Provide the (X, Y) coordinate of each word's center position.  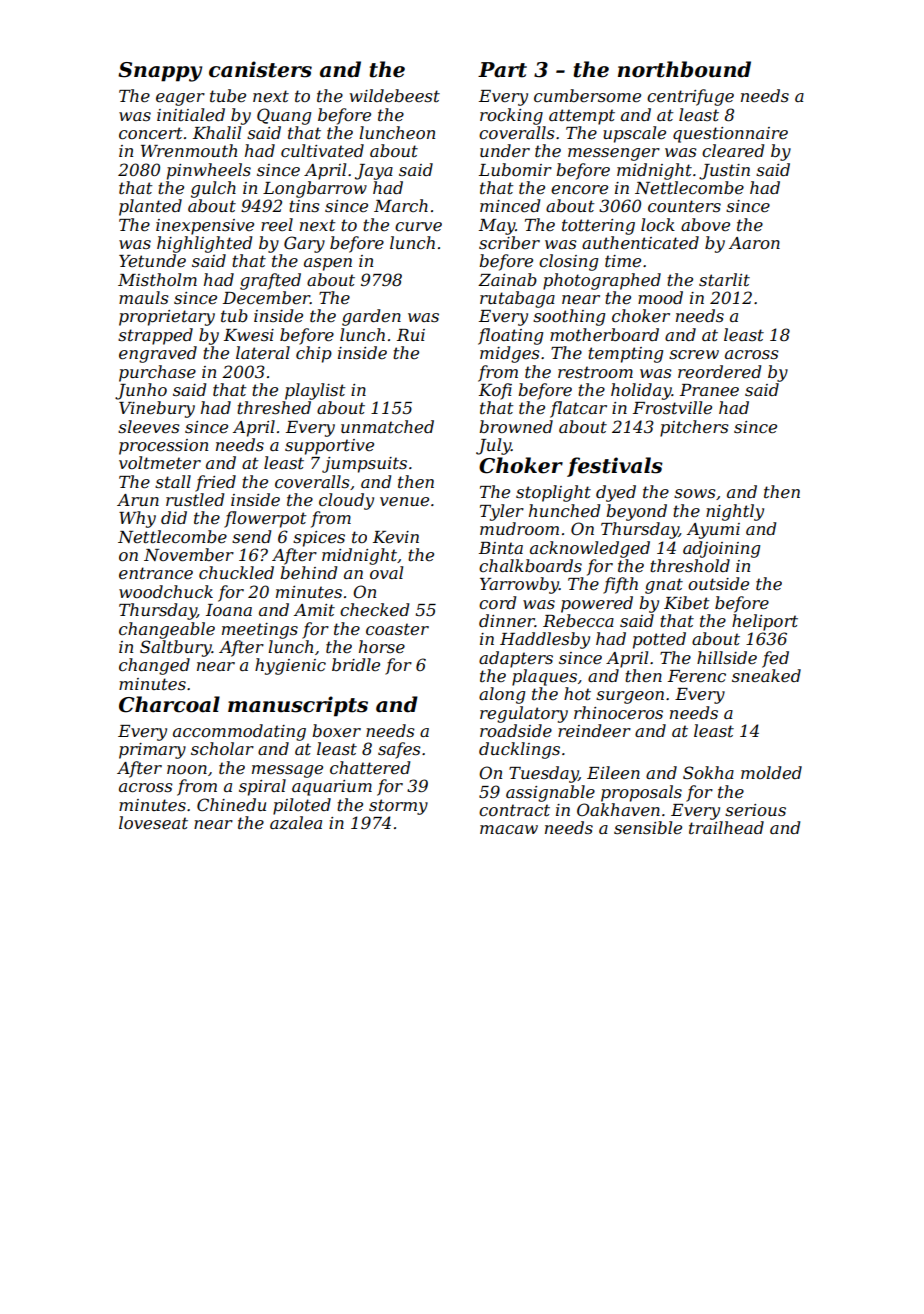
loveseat (153, 822)
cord (497, 602)
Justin (724, 172)
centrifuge (690, 97)
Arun (138, 500)
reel (277, 224)
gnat (664, 586)
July (493, 446)
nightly (735, 512)
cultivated (322, 150)
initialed (191, 114)
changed (154, 666)
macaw (509, 829)
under (505, 150)
